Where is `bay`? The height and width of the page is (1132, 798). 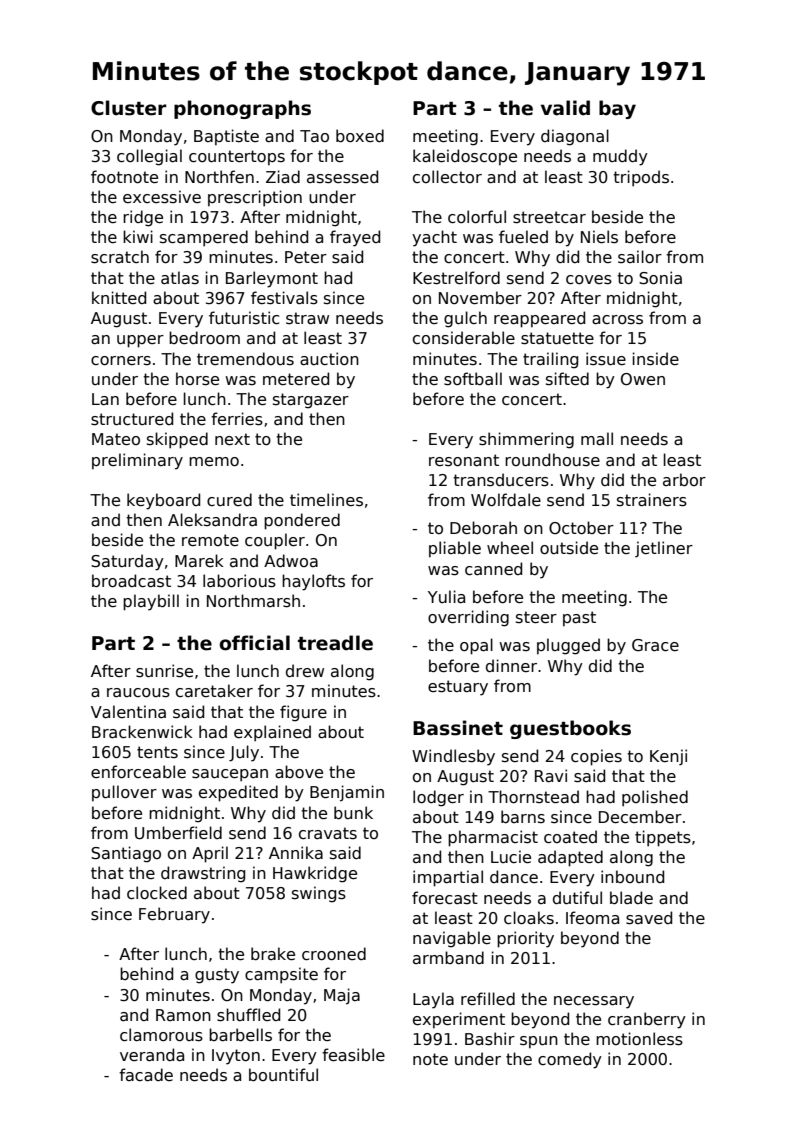
bay is located at coordinates (617, 109).
